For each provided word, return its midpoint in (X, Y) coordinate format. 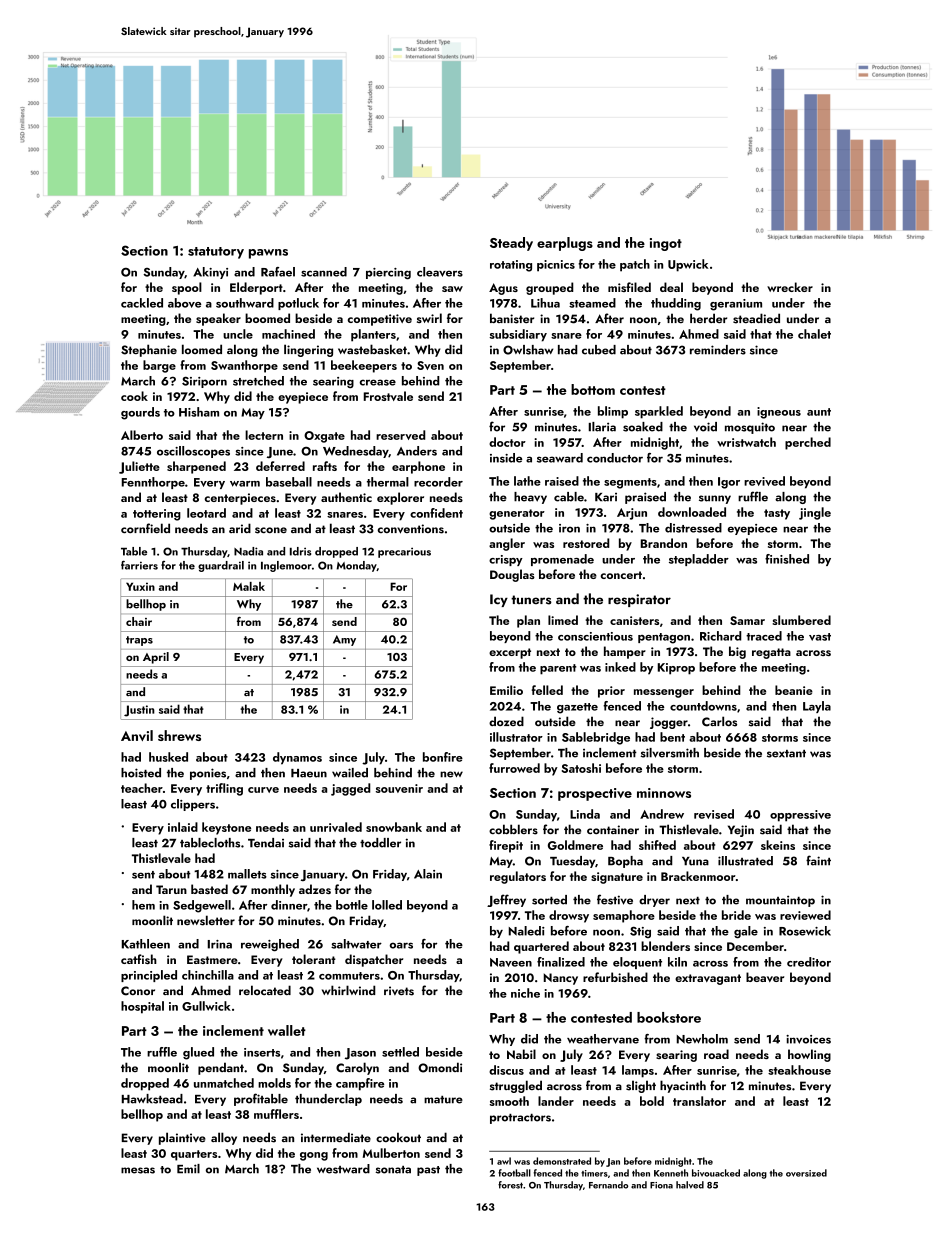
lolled (387, 905)
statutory (216, 253)
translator (699, 1101)
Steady (511, 244)
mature (443, 1100)
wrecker (790, 287)
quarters (194, 1155)
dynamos (297, 758)
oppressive (800, 816)
